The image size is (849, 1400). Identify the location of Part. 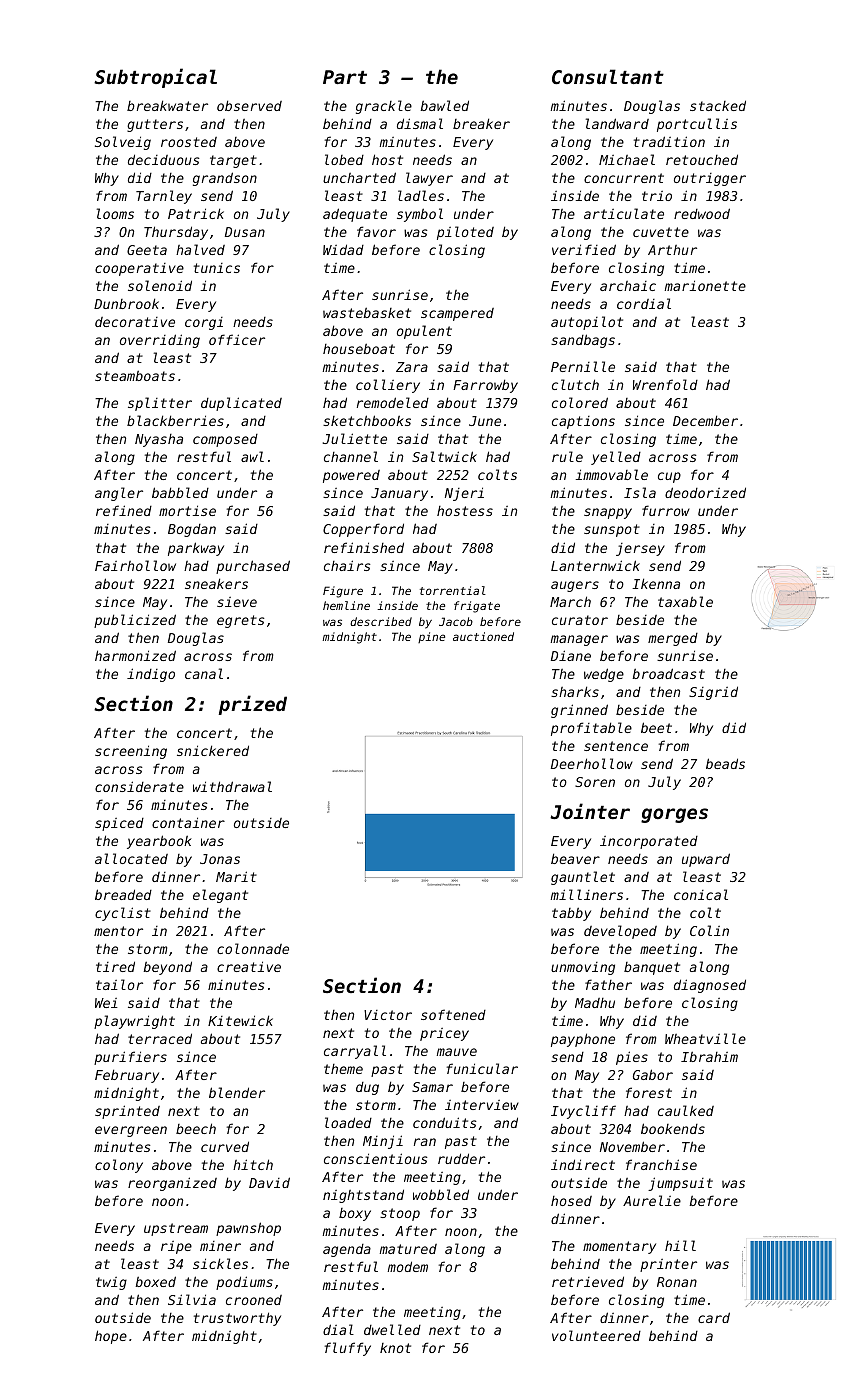
(345, 77).
